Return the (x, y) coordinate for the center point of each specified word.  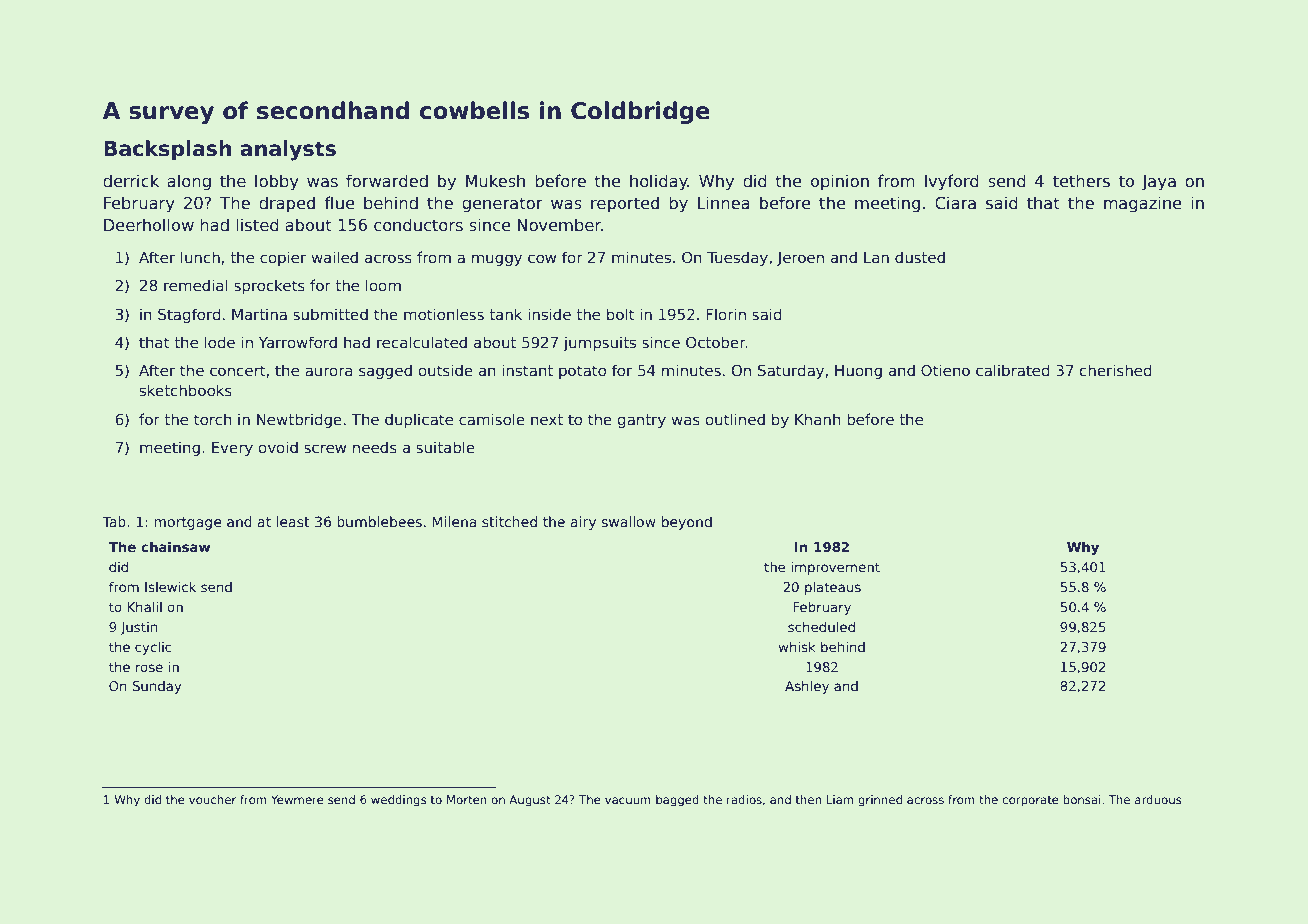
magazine (1143, 204)
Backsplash (167, 150)
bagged (677, 801)
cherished (1116, 370)
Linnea (724, 203)
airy (583, 523)
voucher (212, 799)
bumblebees (379, 521)
